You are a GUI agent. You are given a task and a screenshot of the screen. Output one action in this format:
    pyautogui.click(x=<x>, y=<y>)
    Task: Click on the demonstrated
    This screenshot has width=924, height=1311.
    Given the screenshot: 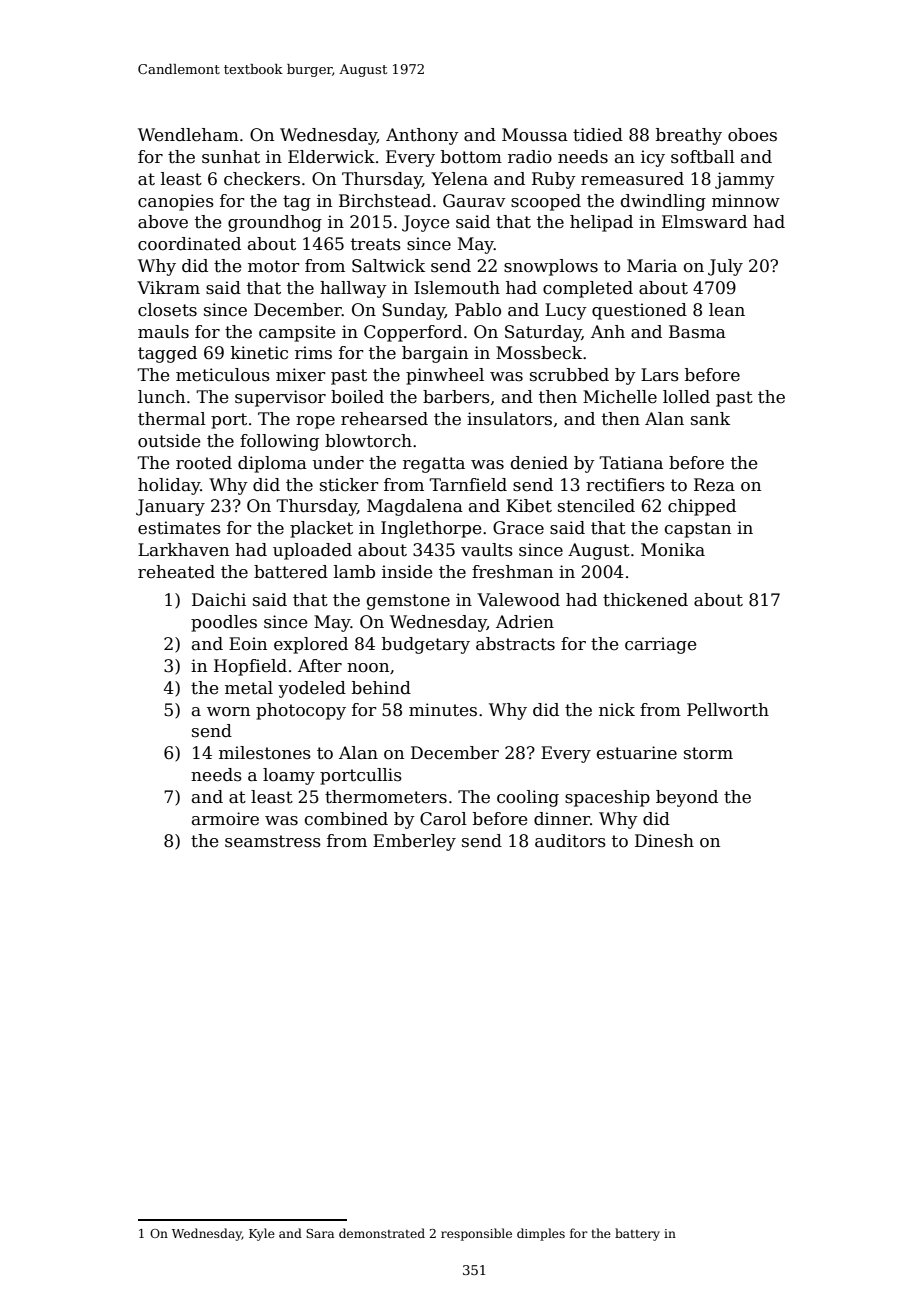 What is the action you would take?
    pyautogui.click(x=382, y=1233)
